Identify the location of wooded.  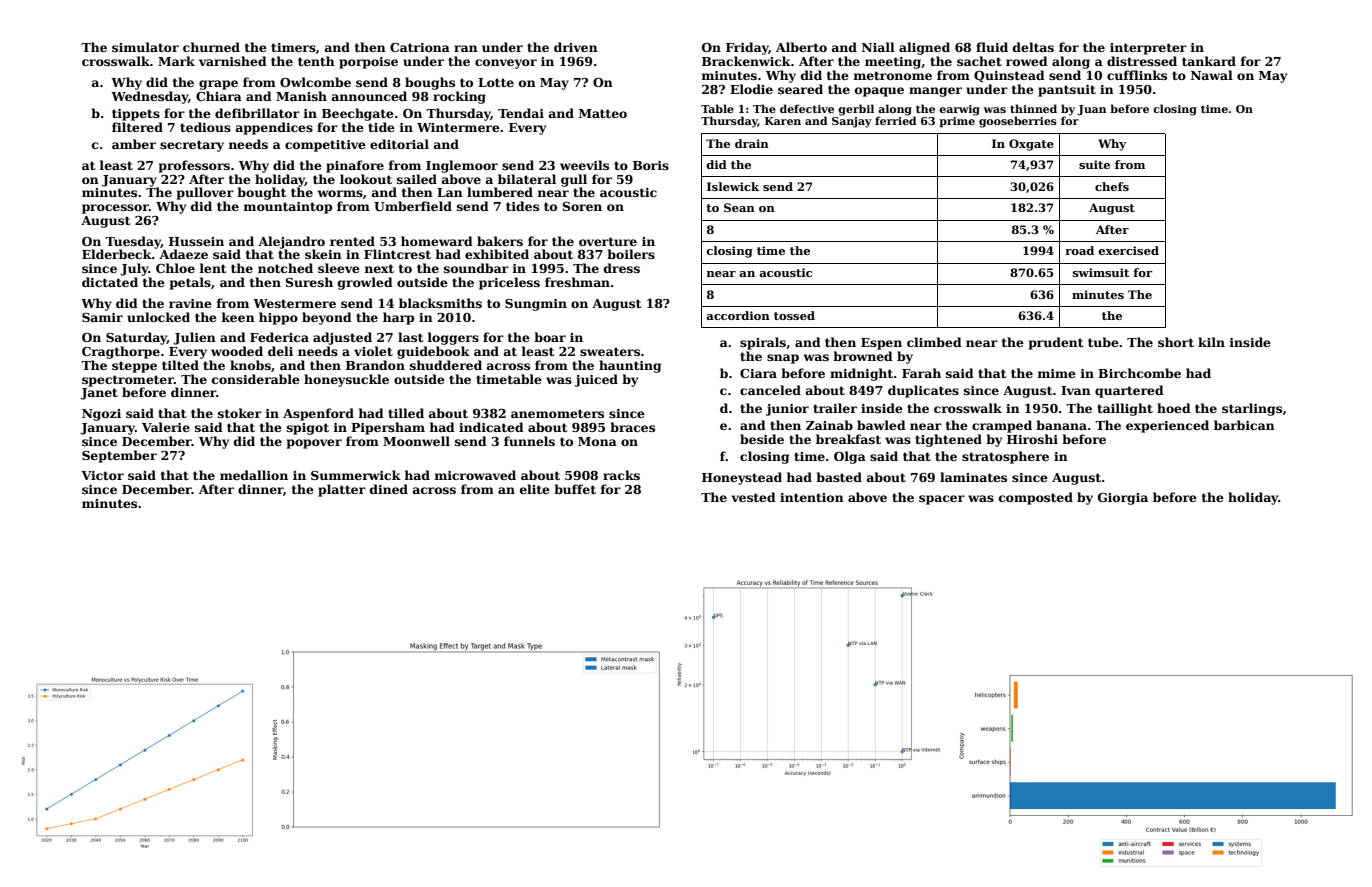
(237, 351).
